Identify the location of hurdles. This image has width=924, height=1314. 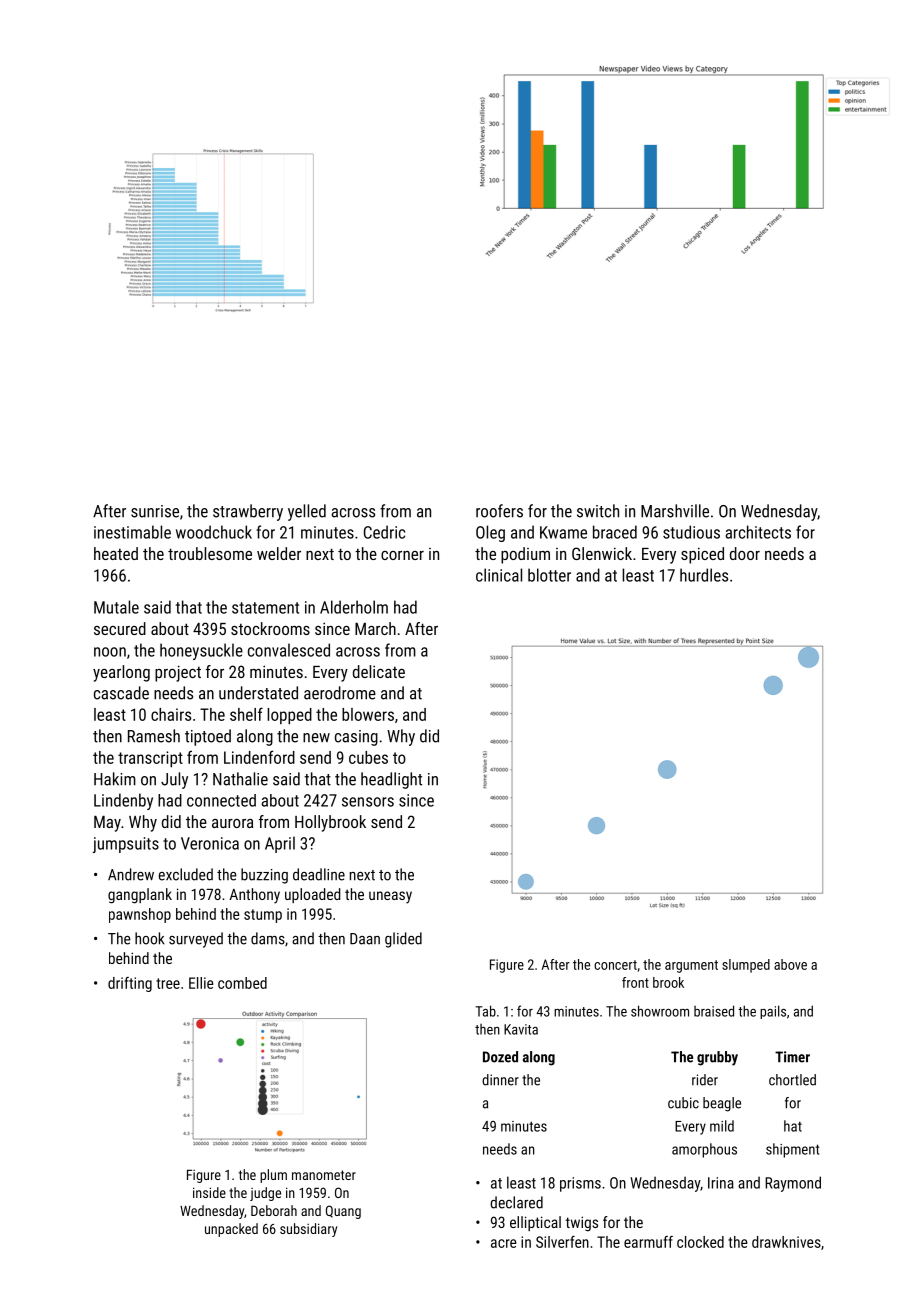
(704, 575).
